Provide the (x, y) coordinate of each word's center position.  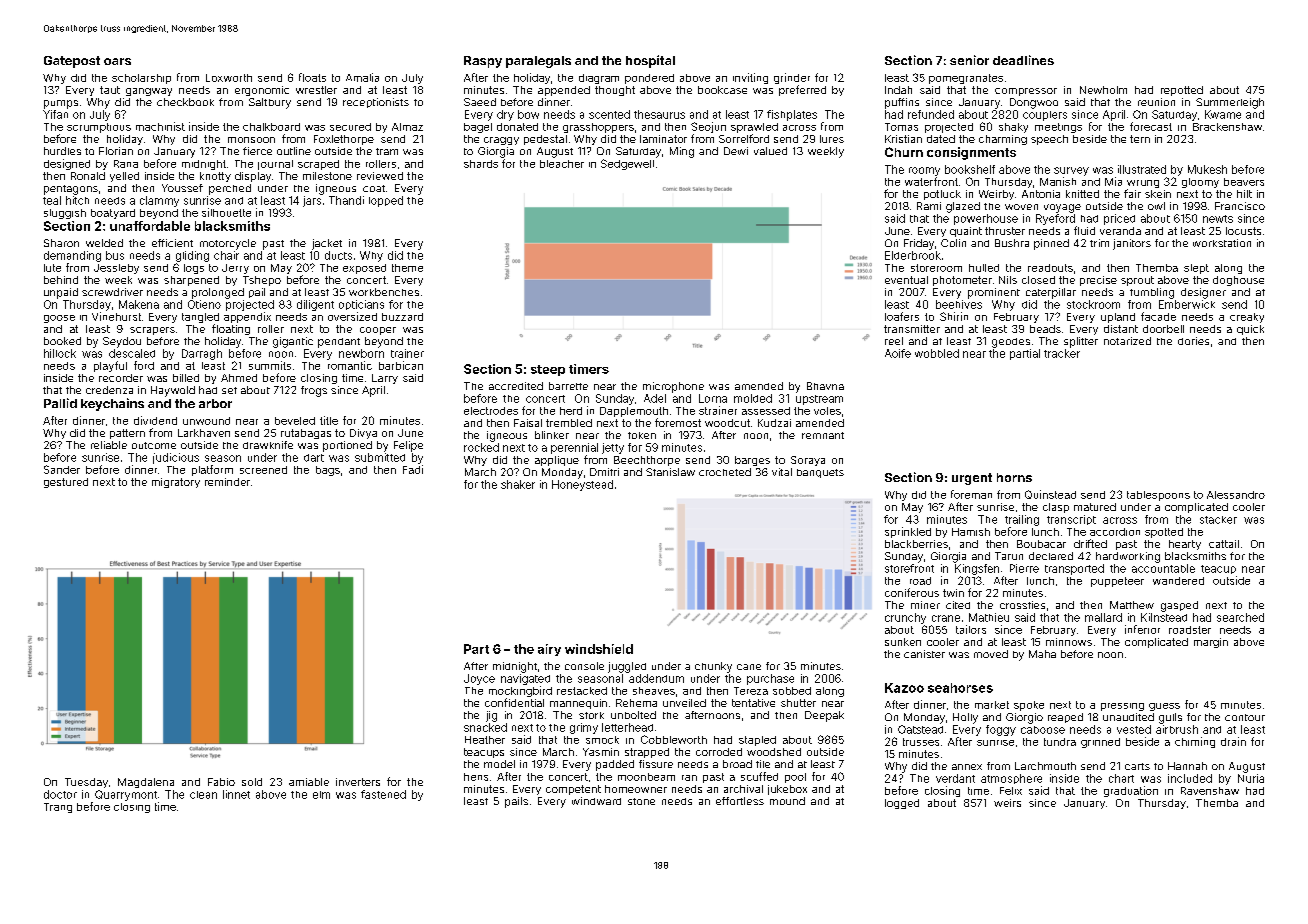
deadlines (1023, 60)
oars (117, 61)
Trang (58, 808)
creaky (1247, 318)
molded (753, 398)
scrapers (152, 331)
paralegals (538, 62)
